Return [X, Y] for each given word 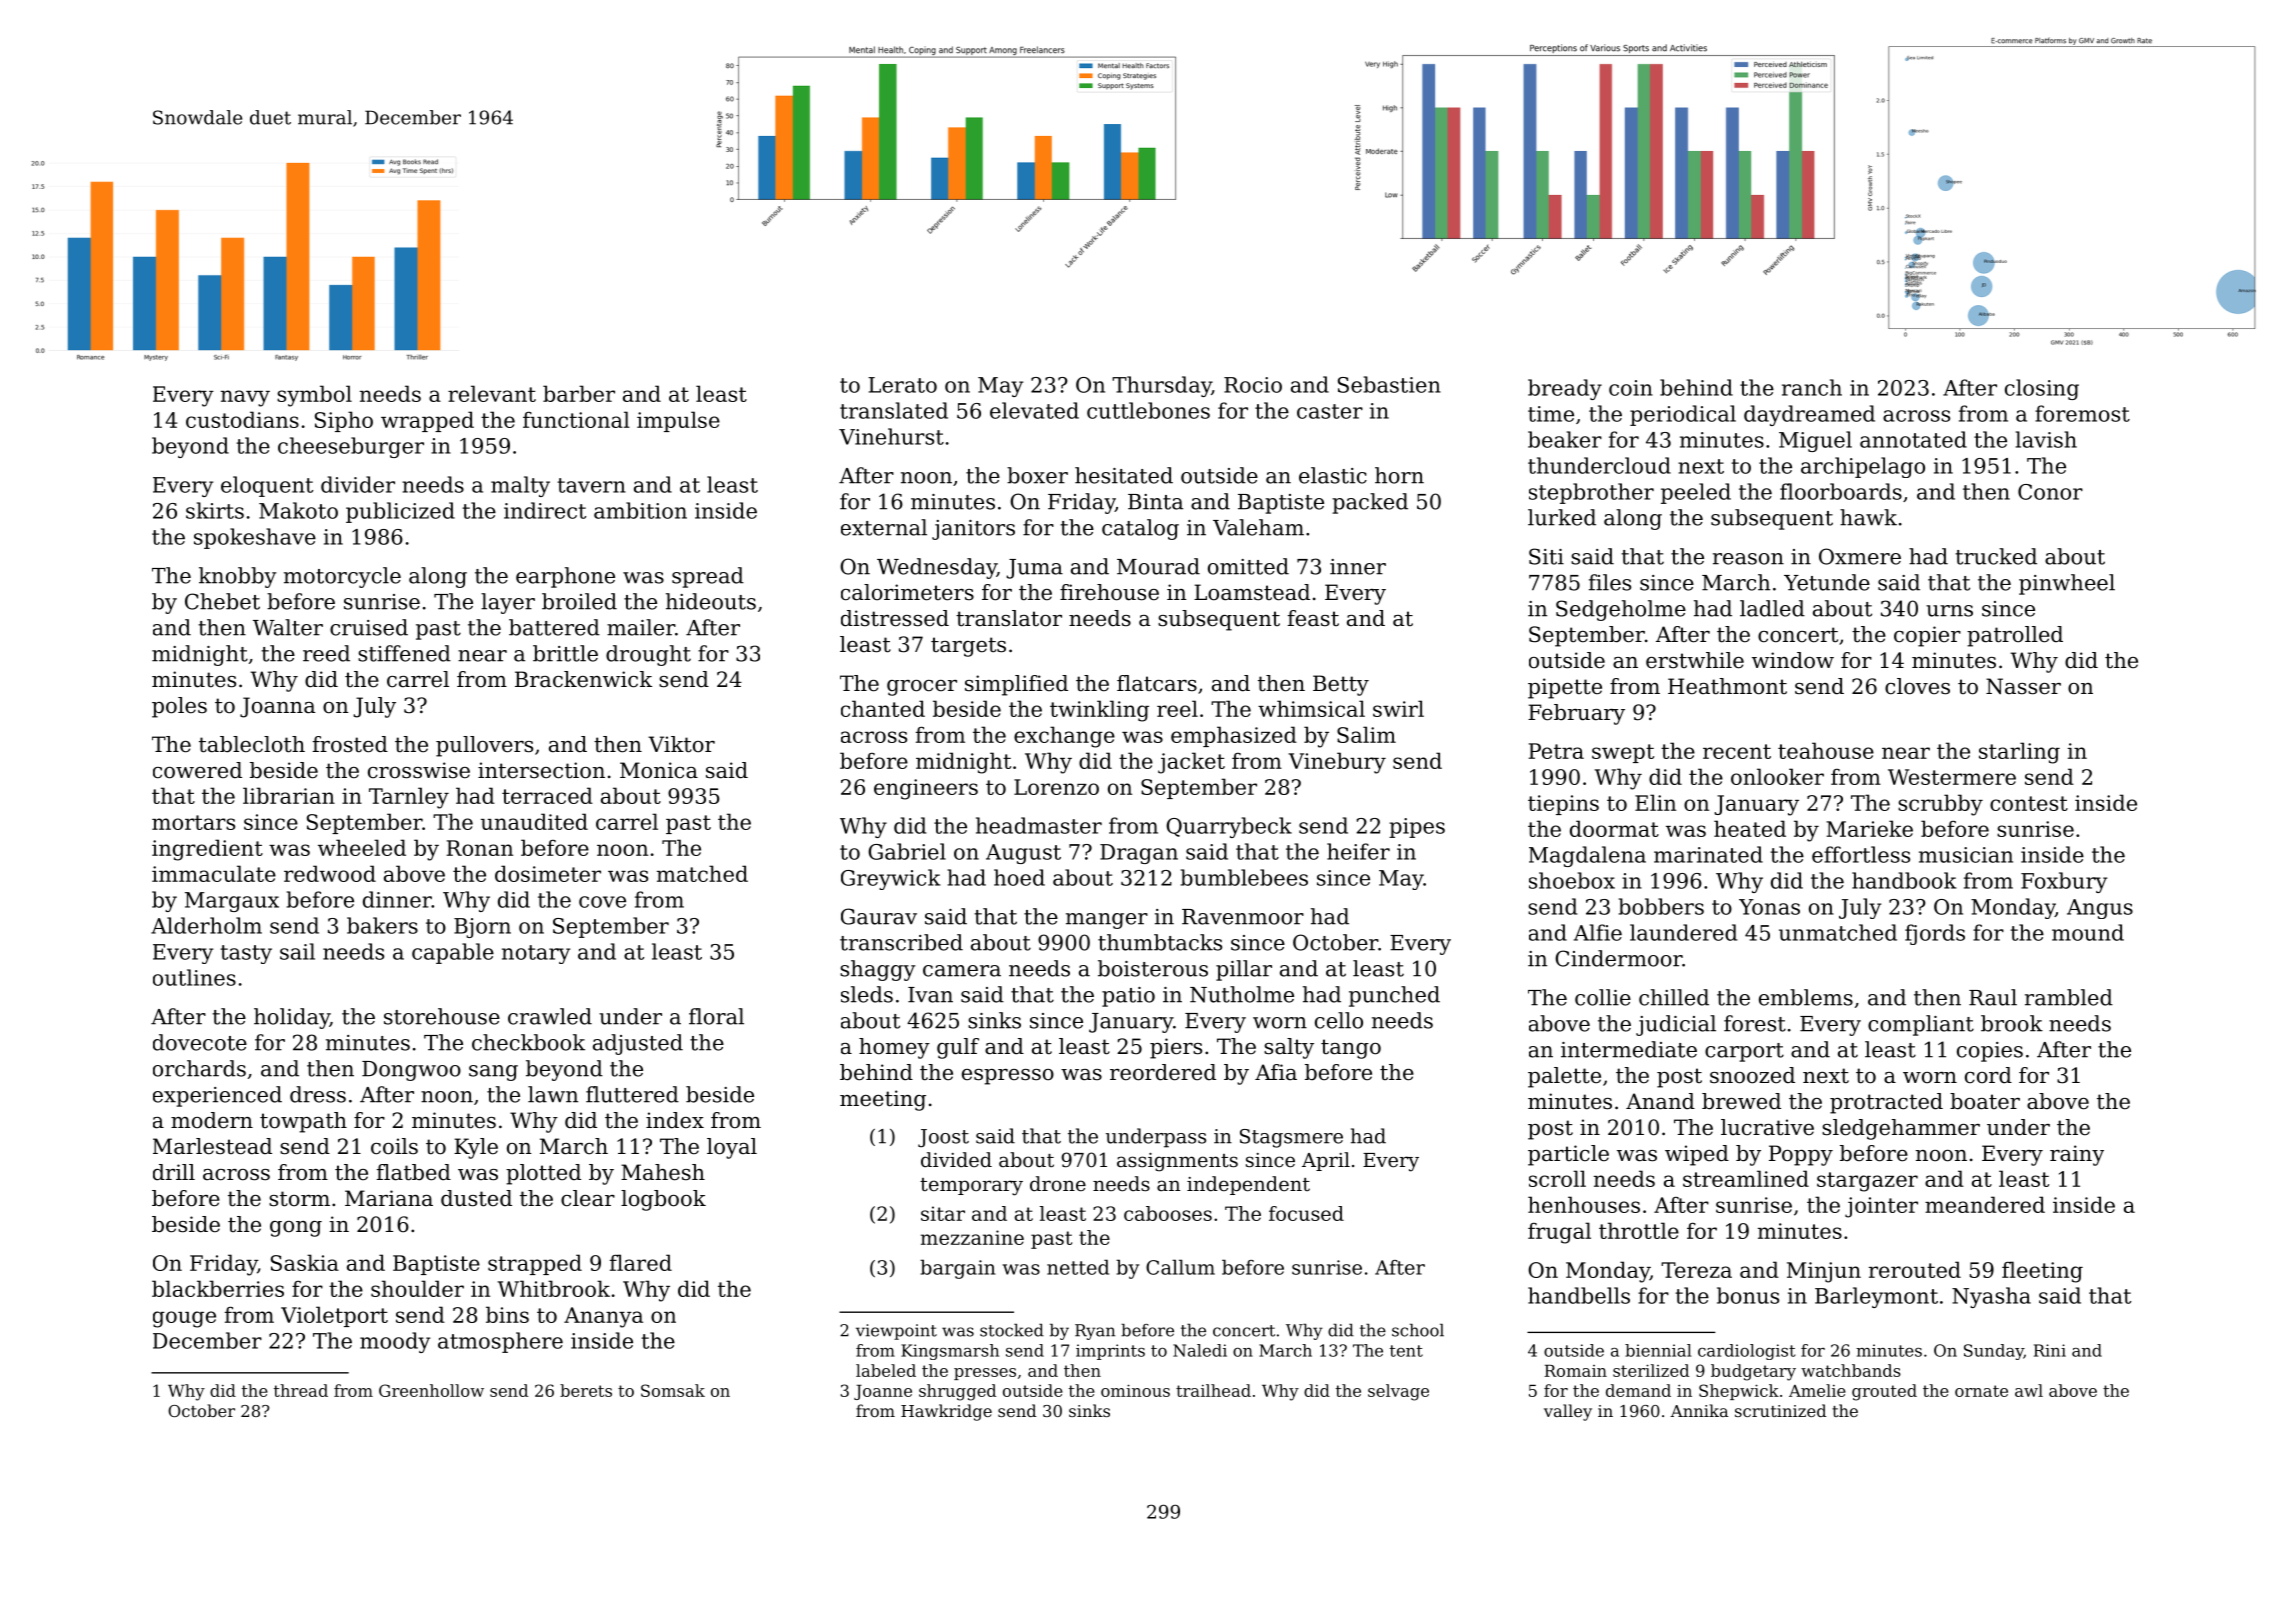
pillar [1244, 970]
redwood [330, 873]
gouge [184, 1319]
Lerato [902, 385]
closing [2042, 389]
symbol [314, 396]
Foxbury [2064, 882]
